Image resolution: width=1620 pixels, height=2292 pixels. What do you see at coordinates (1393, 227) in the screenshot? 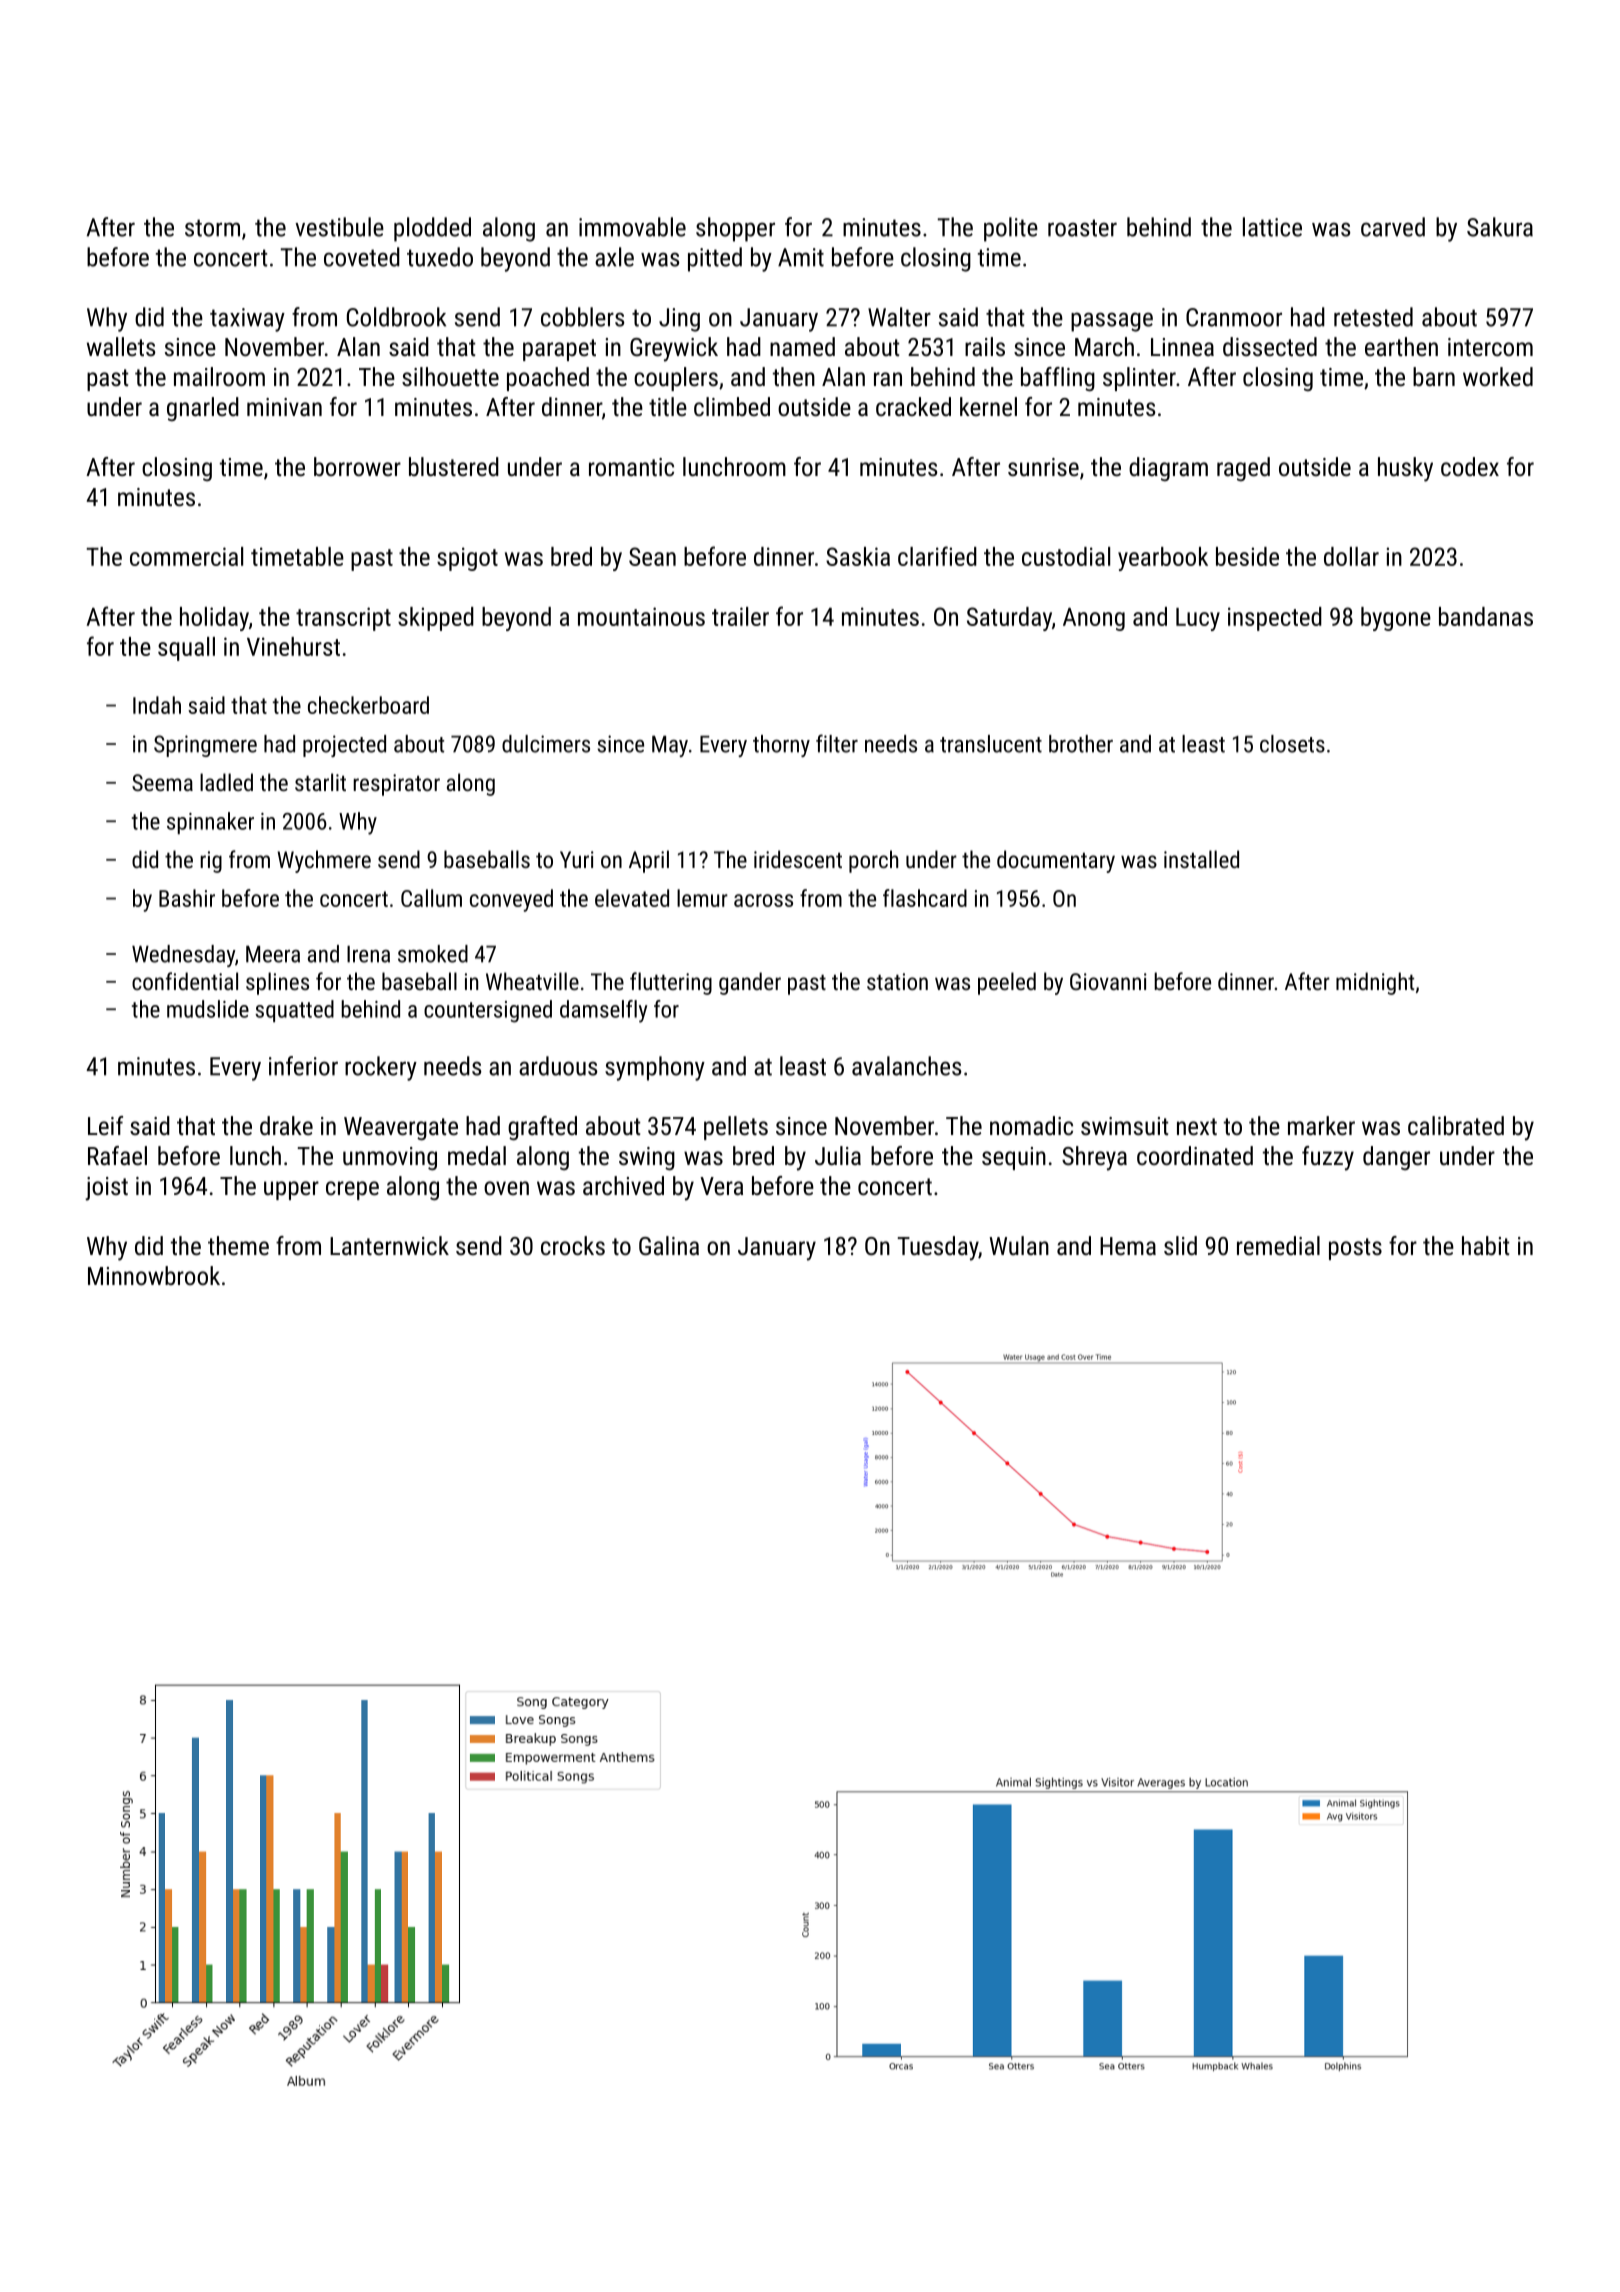
I see `carved` at bounding box center [1393, 227].
